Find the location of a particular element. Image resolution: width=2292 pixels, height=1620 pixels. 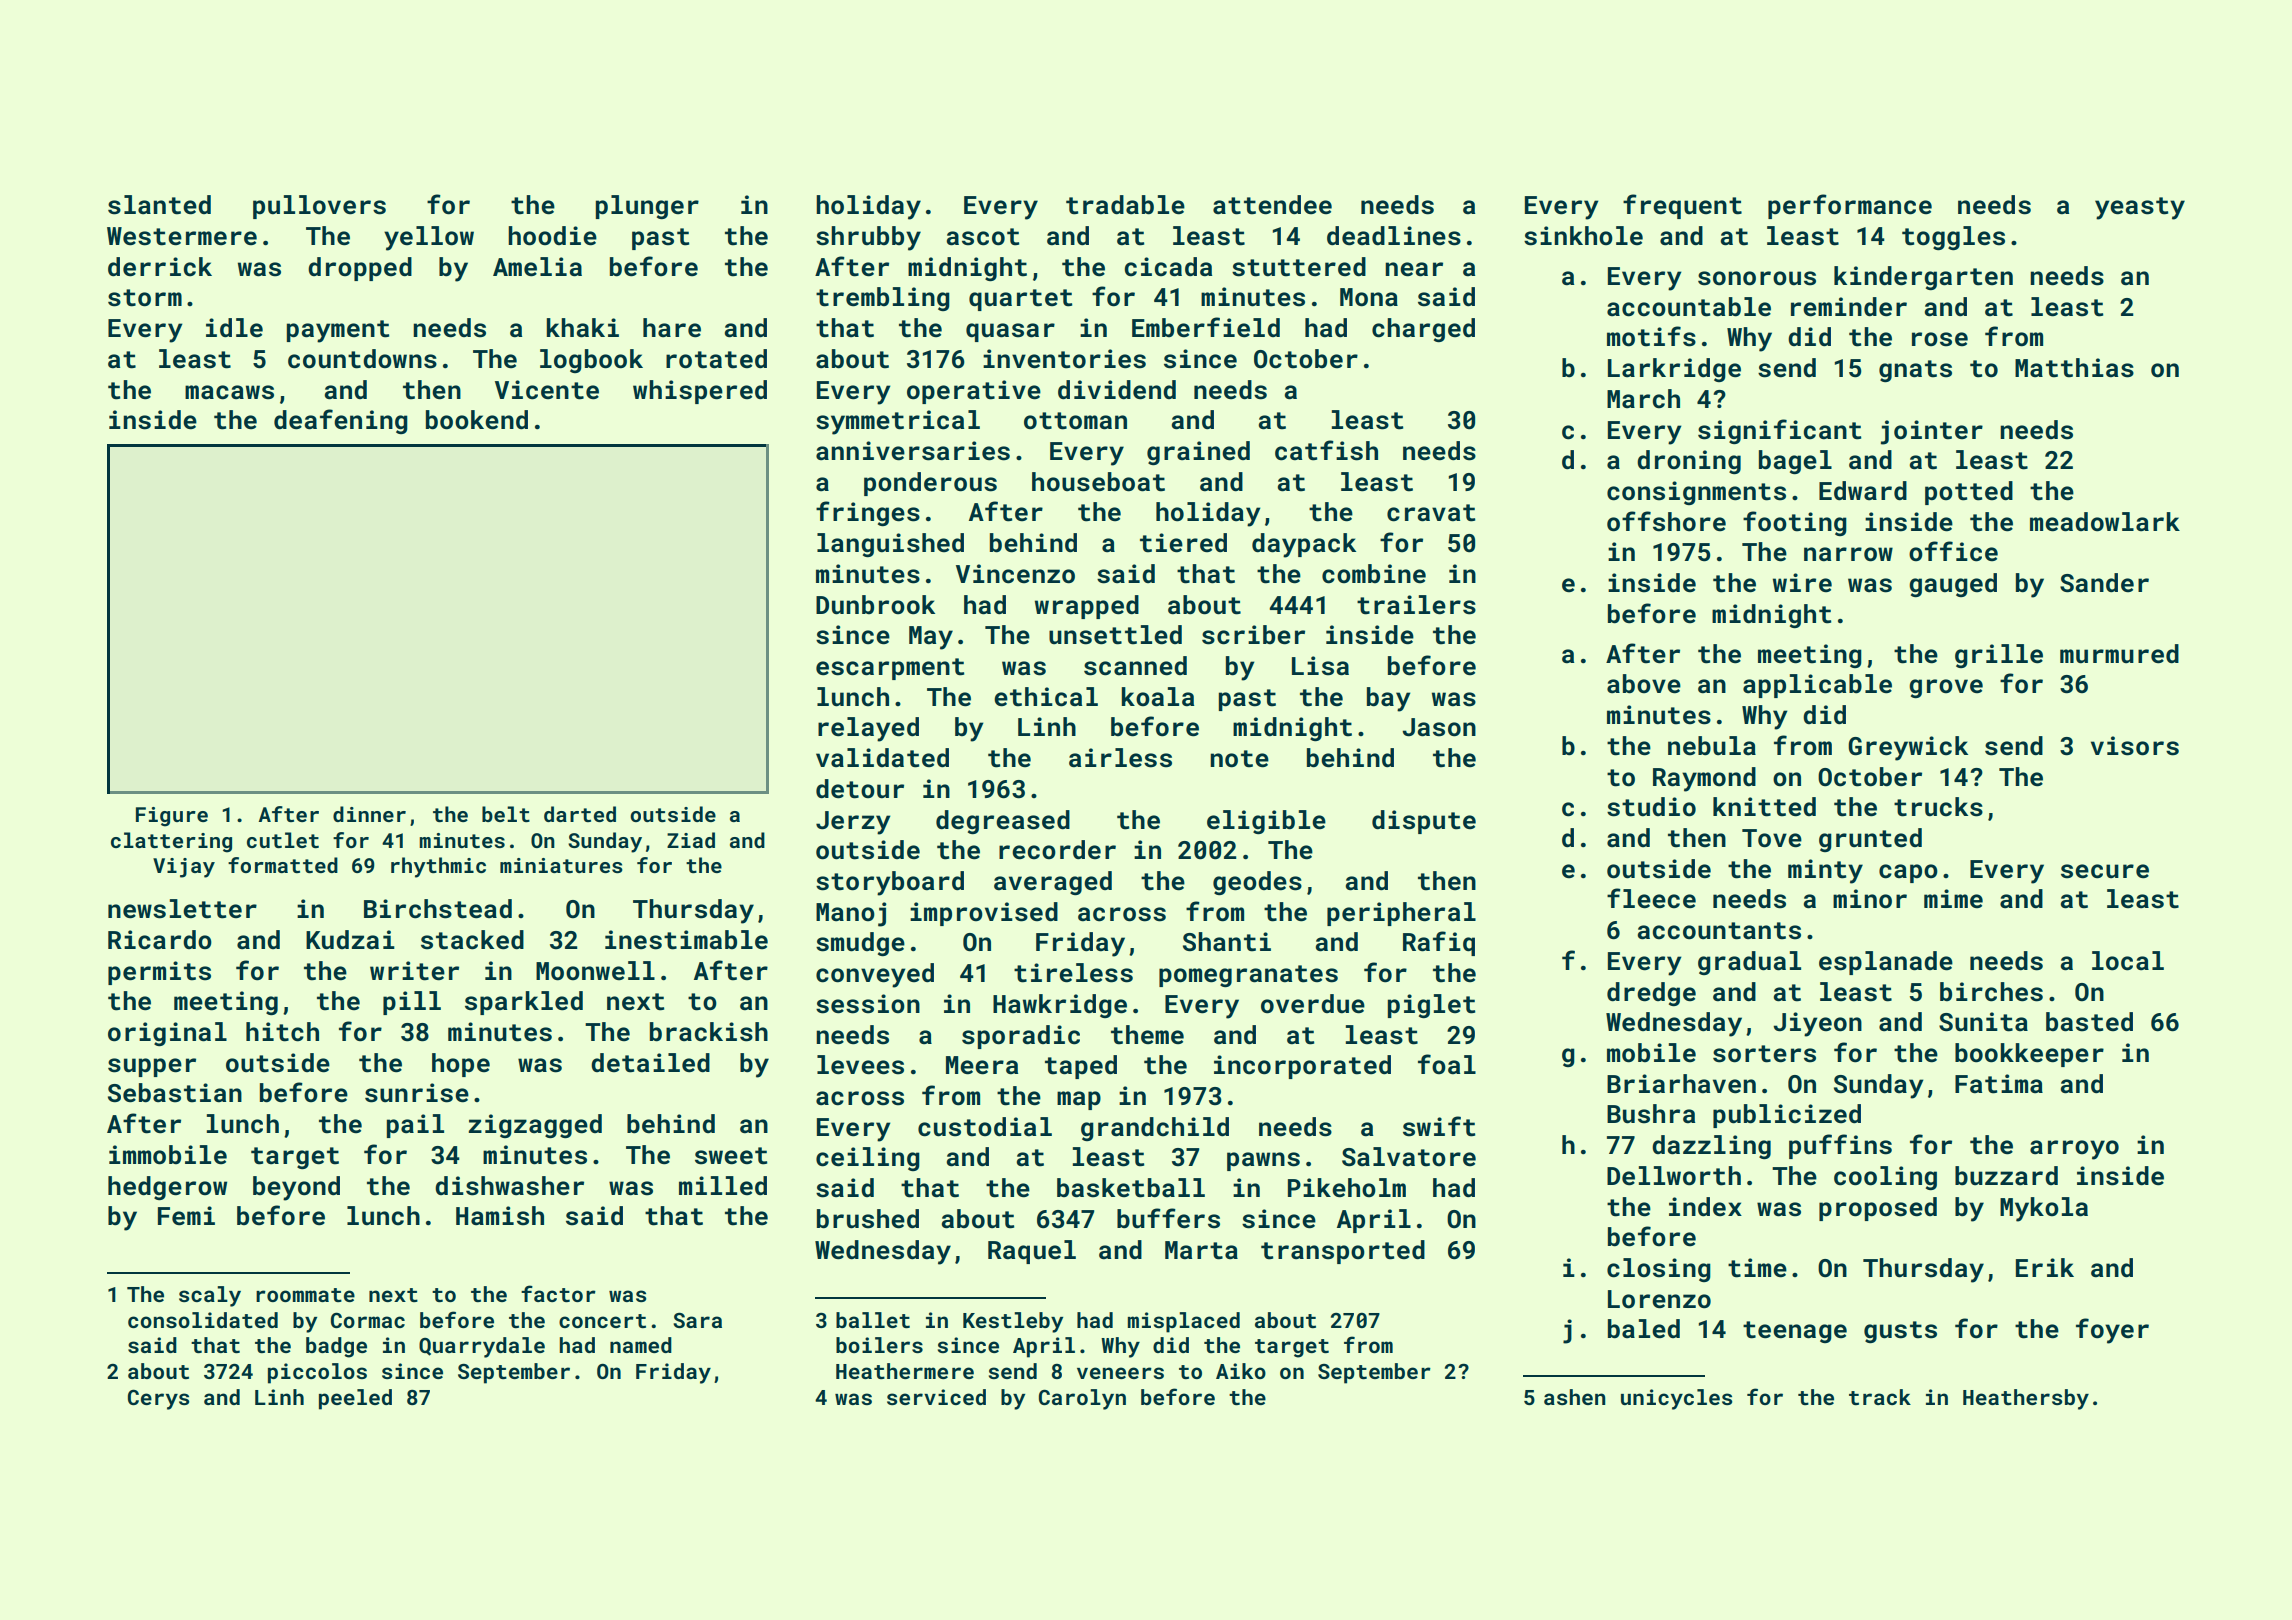

applicable is located at coordinates (1817, 686).
